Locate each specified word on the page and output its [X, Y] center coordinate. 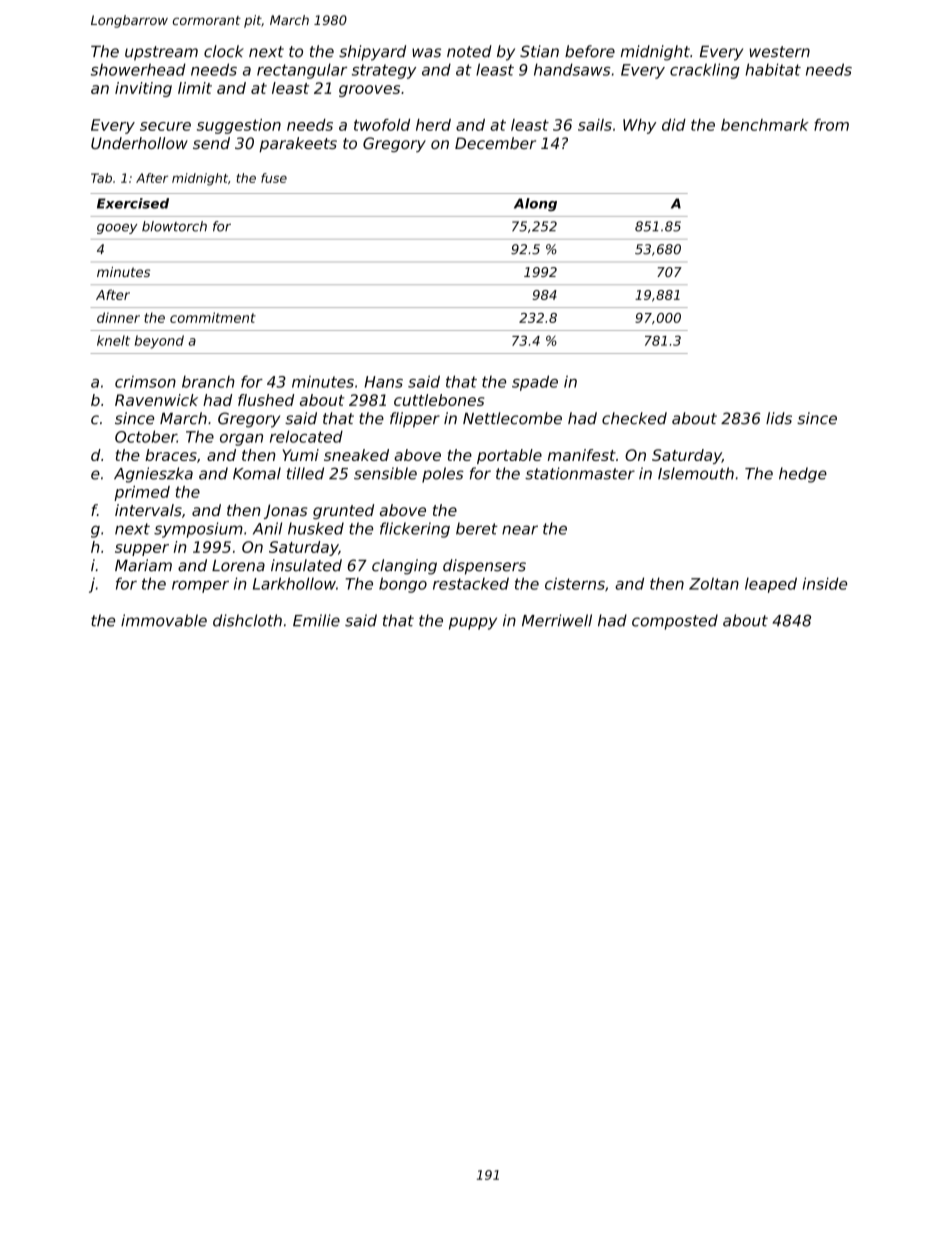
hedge [803, 475]
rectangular [302, 71]
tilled [305, 473]
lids [779, 418]
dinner [118, 317]
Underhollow [139, 143]
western [780, 52]
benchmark [765, 125]
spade [535, 383]
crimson [145, 382]
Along [535, 204]
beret [477, 528]
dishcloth [247, 620]
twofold [382, 125]
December [495, 143]
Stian [539, 51]
